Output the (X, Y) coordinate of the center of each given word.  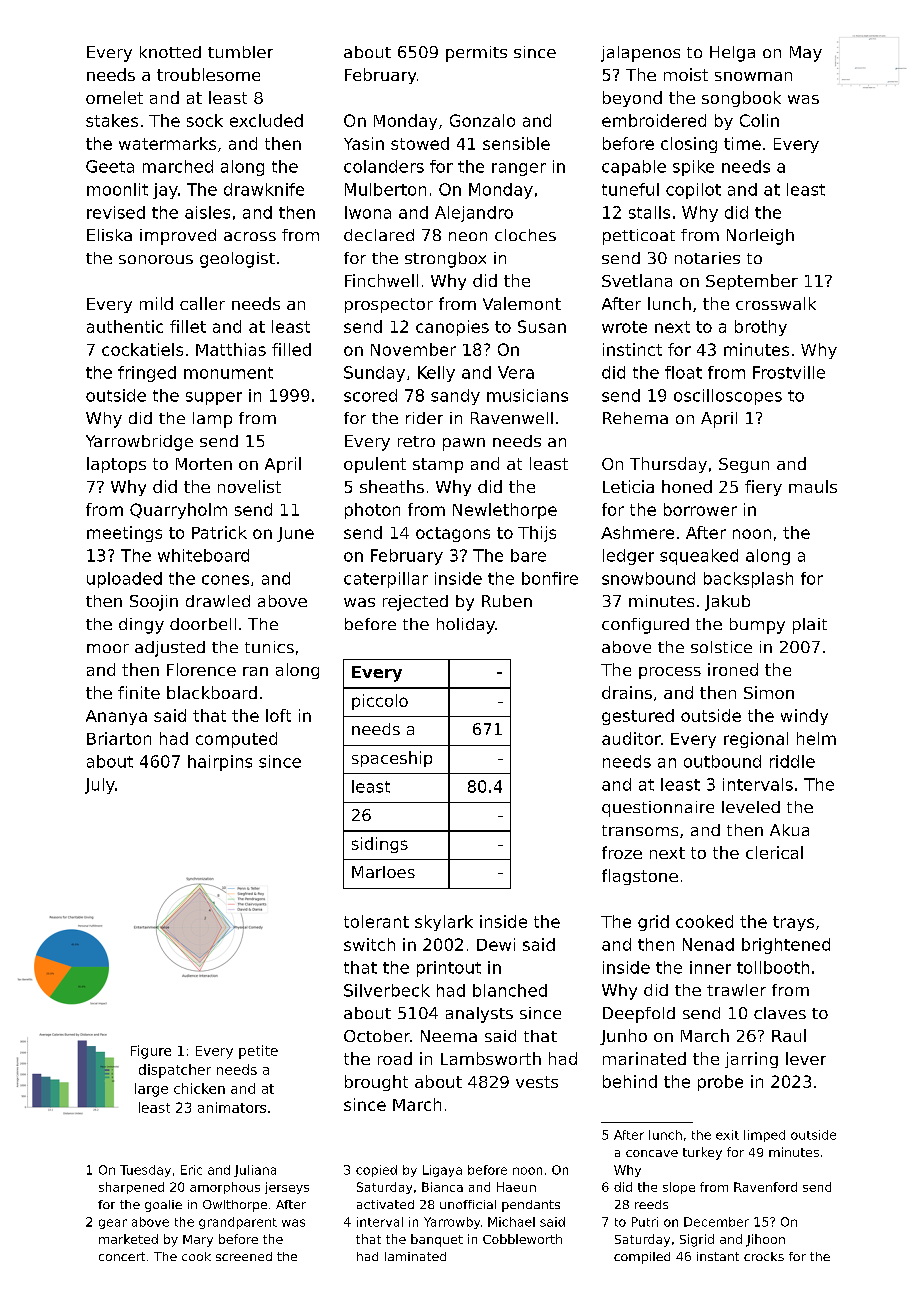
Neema (449, 1036)
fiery (763, 488)
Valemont (522, 303)
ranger (519, 169)
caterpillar (386, 580)
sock (205, 120)
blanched (510, 990)
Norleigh (760, 237)
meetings (124, 534)
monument (228, 373)
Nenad (708, 944)
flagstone (640, 877)
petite (258, 1052)
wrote (624, 327)
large (151, 1090)
